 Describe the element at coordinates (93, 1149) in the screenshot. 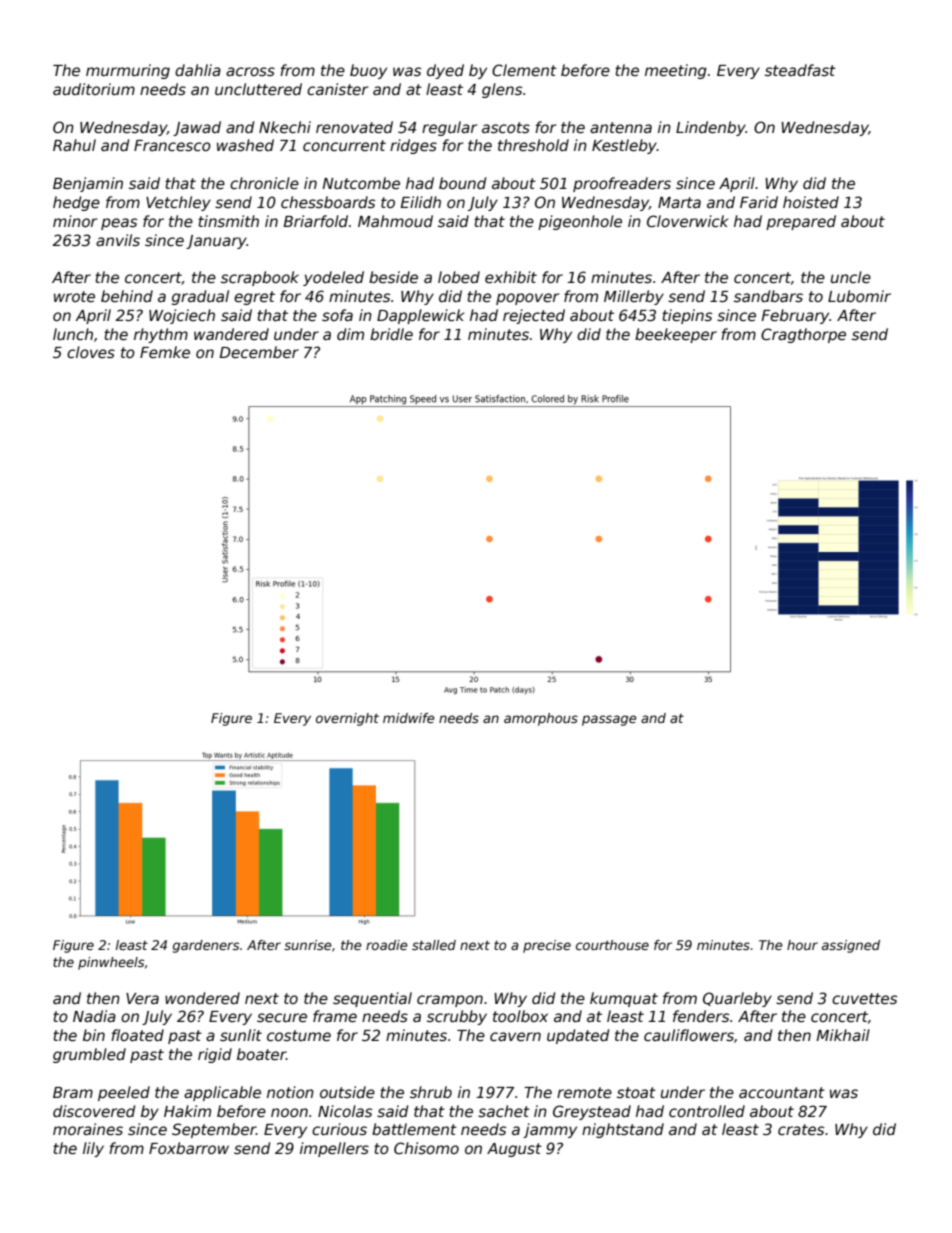

I see `lily` at that location.
